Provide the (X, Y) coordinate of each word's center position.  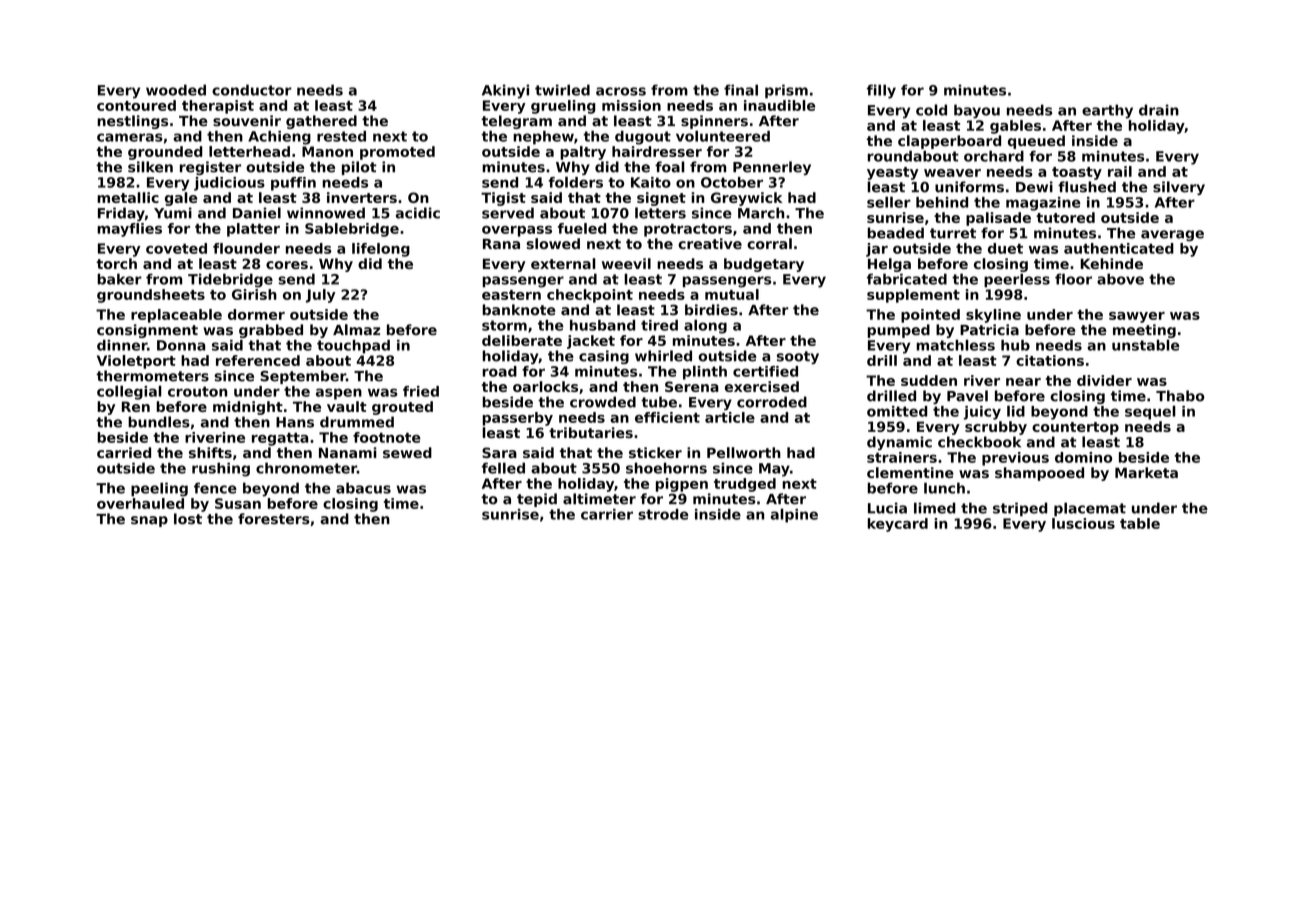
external (563, 263)
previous (1015, 459)
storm (504, 325)
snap (149, 521)
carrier (607, 514)
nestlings (132, 122)
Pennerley (772, 168)
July (320, 296)
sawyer (1137, 317)
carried (124, 452)
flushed (1087, 187)
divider (1104, 380)
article (730, 417)
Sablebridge (352, 230)
